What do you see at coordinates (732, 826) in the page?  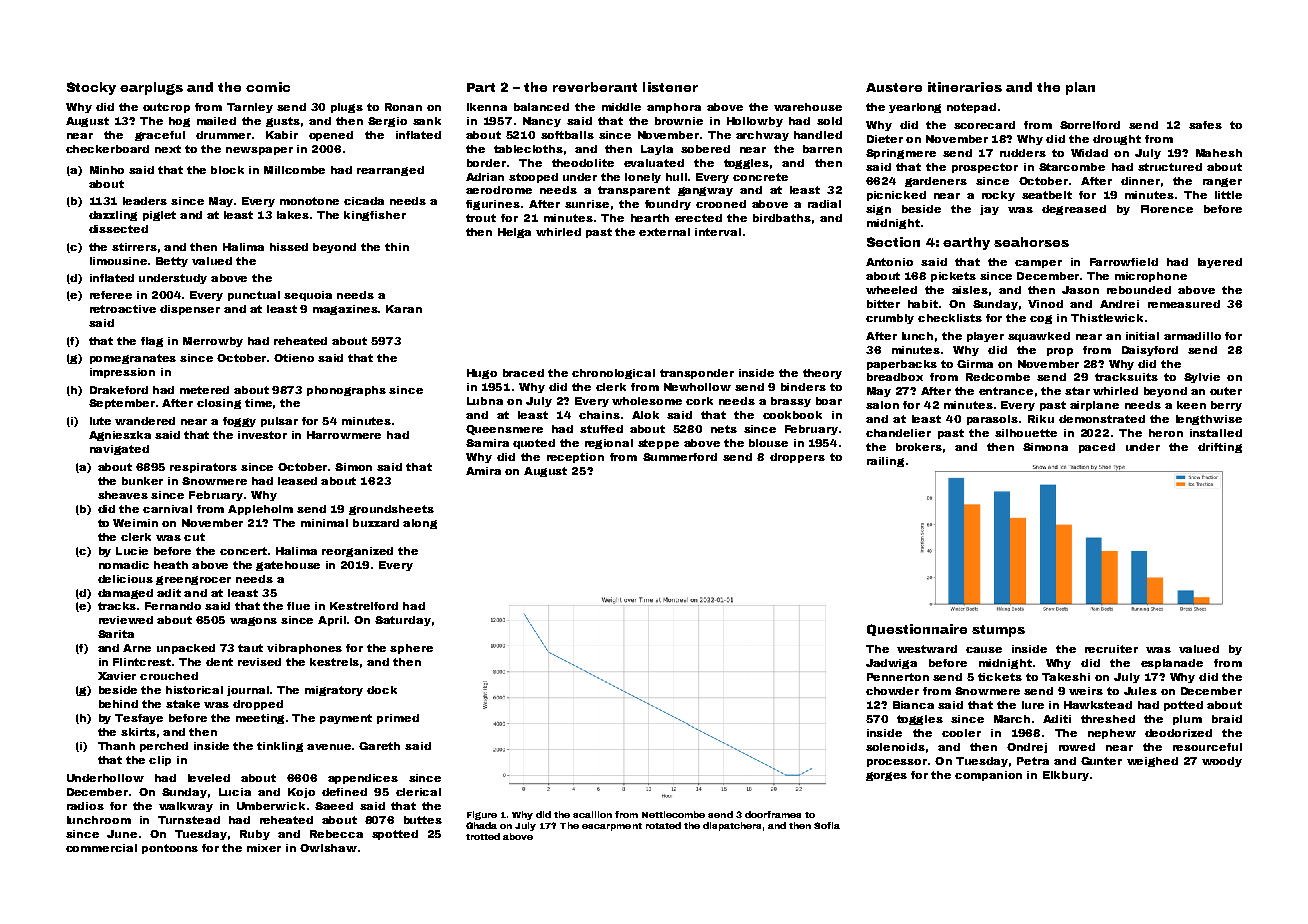 I see `dispatchers` at bounding box center [732, 826].
